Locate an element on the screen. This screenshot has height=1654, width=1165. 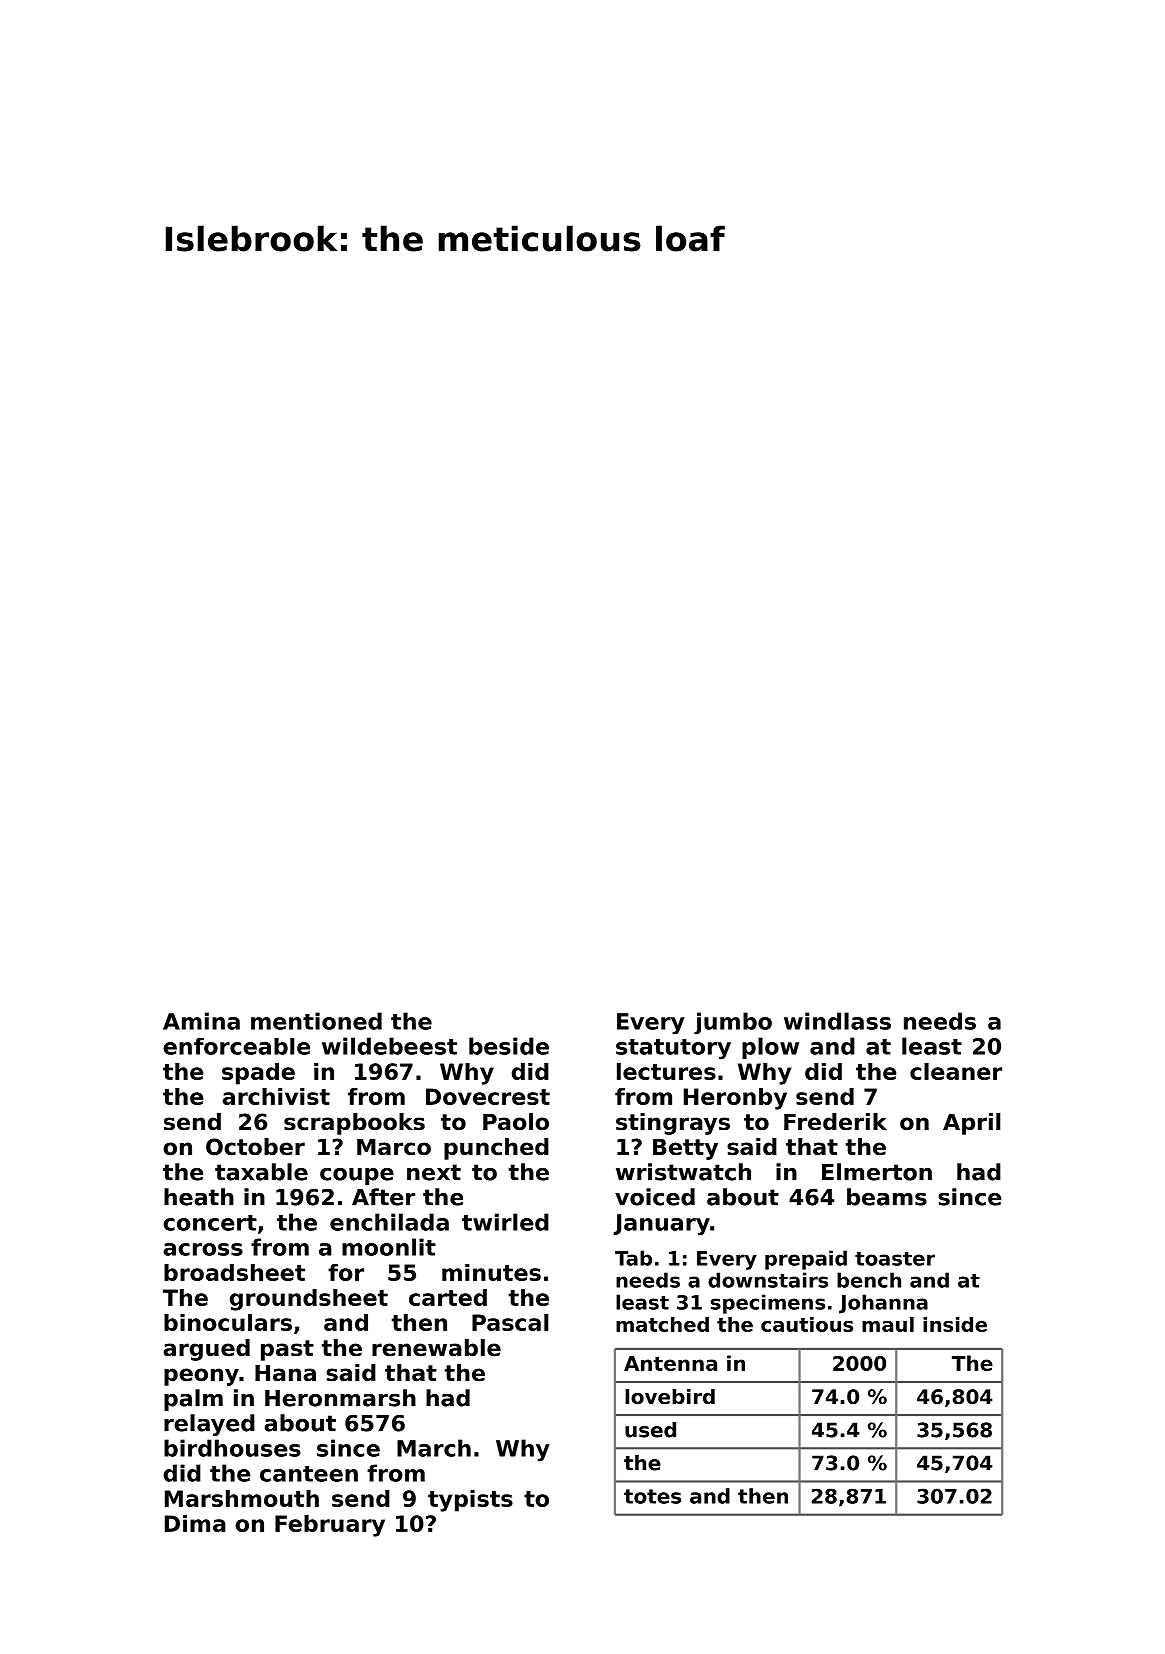
typists is located at coordinates (470, 1501).
